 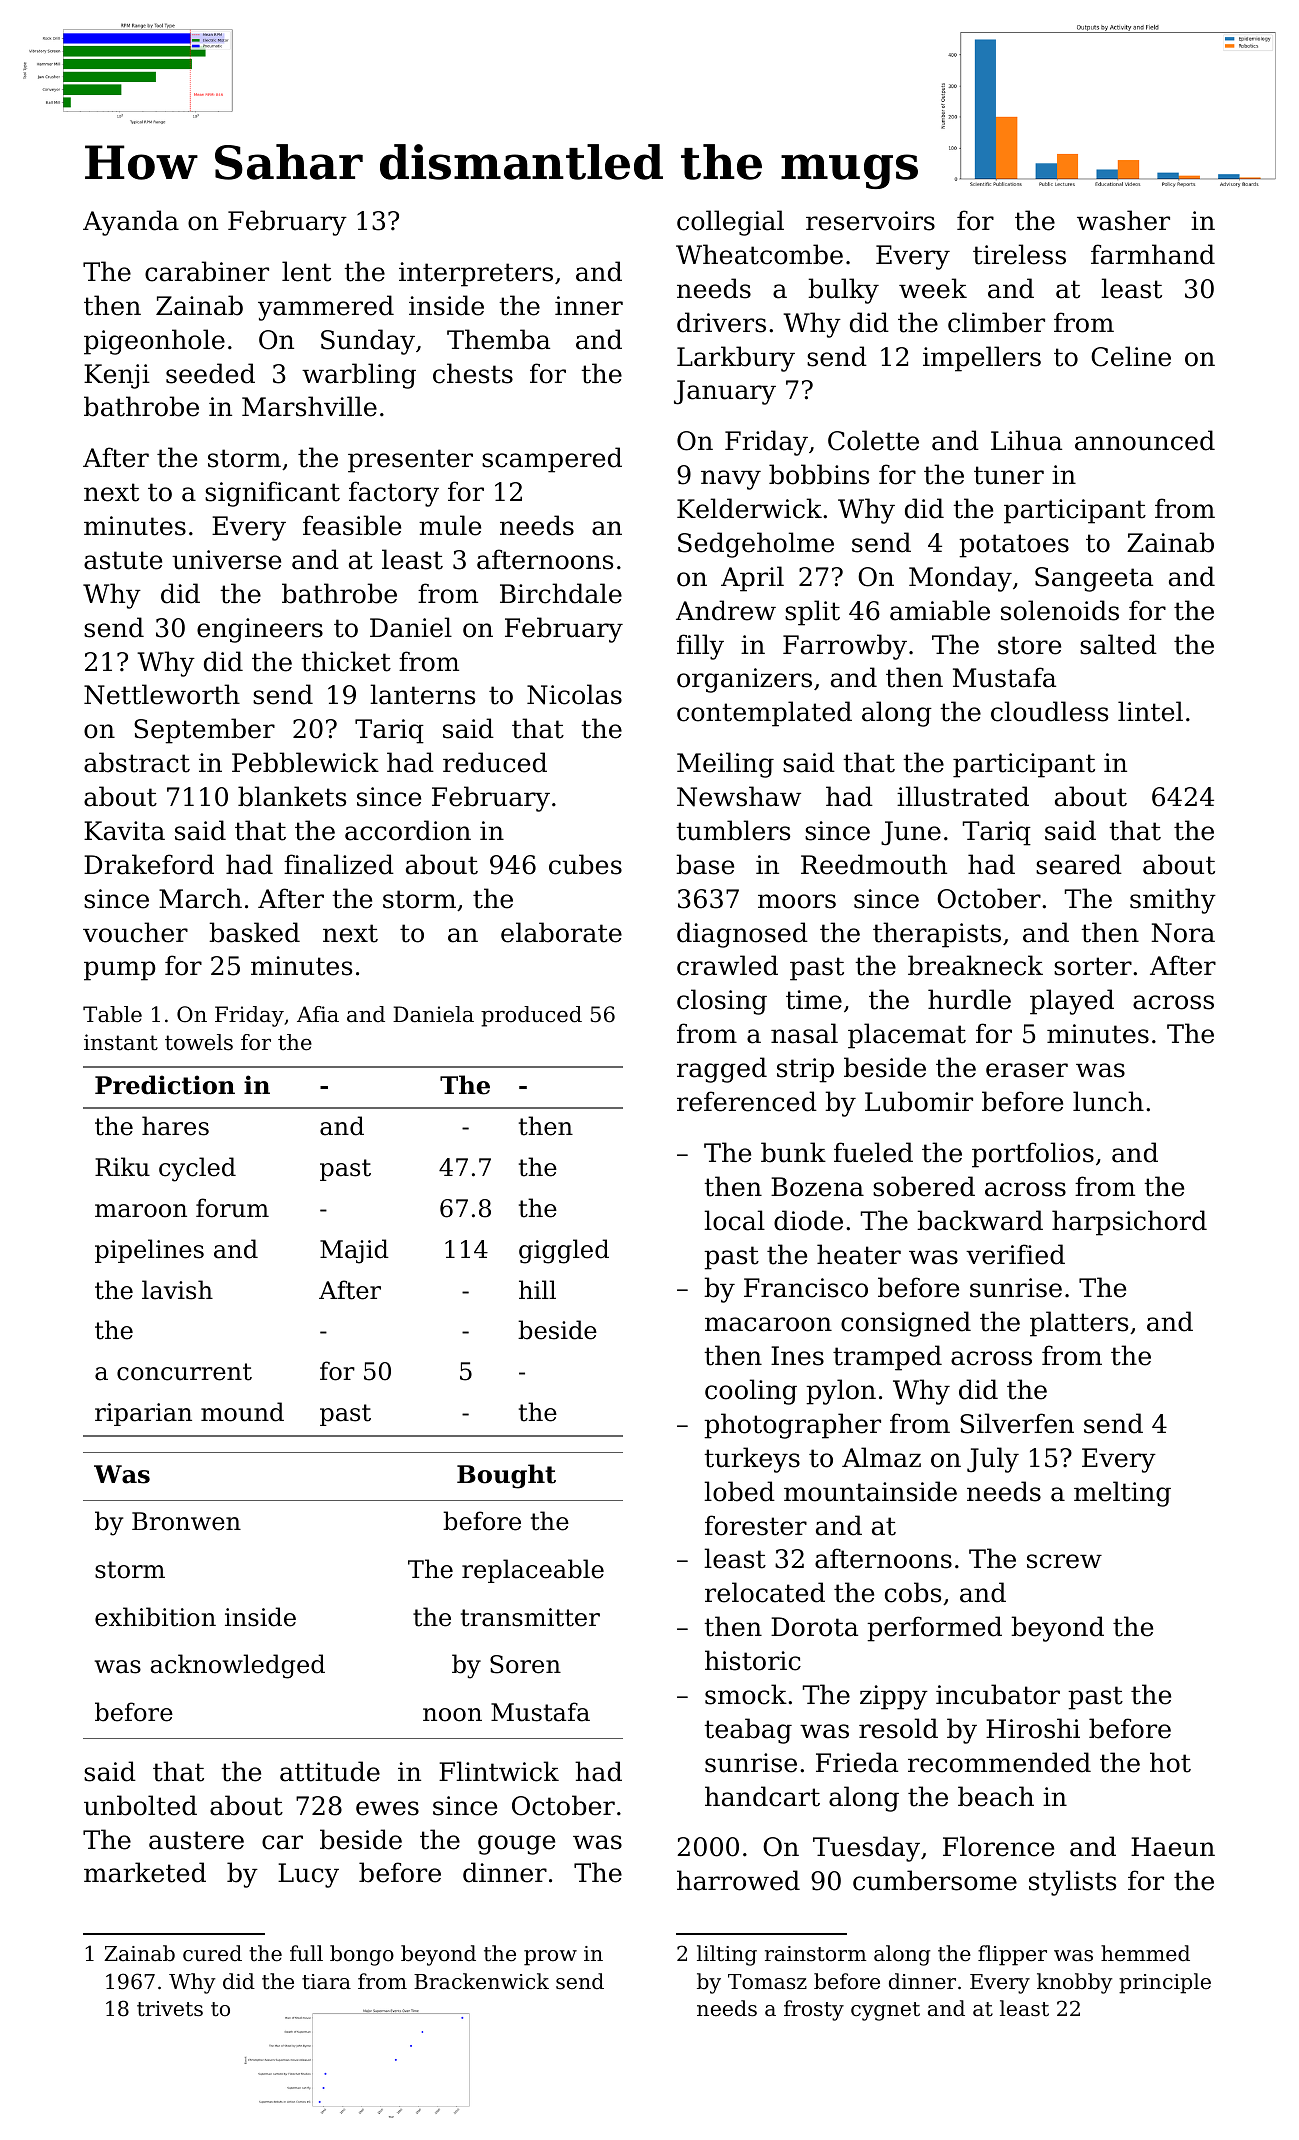 I want to click on marketed, so click(x=145, y=1872).
